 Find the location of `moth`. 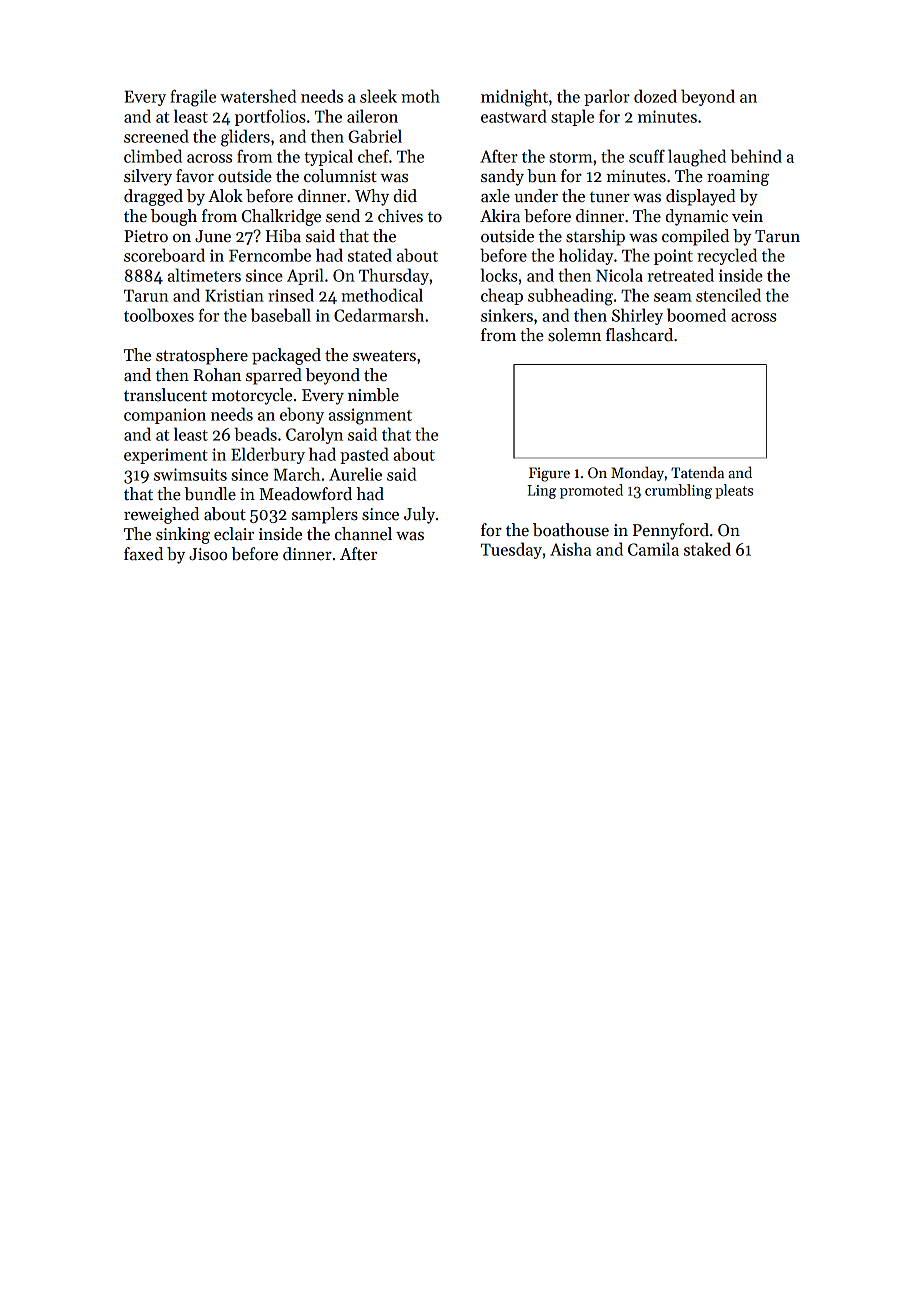

moth is located at coordinates (420, 96).
